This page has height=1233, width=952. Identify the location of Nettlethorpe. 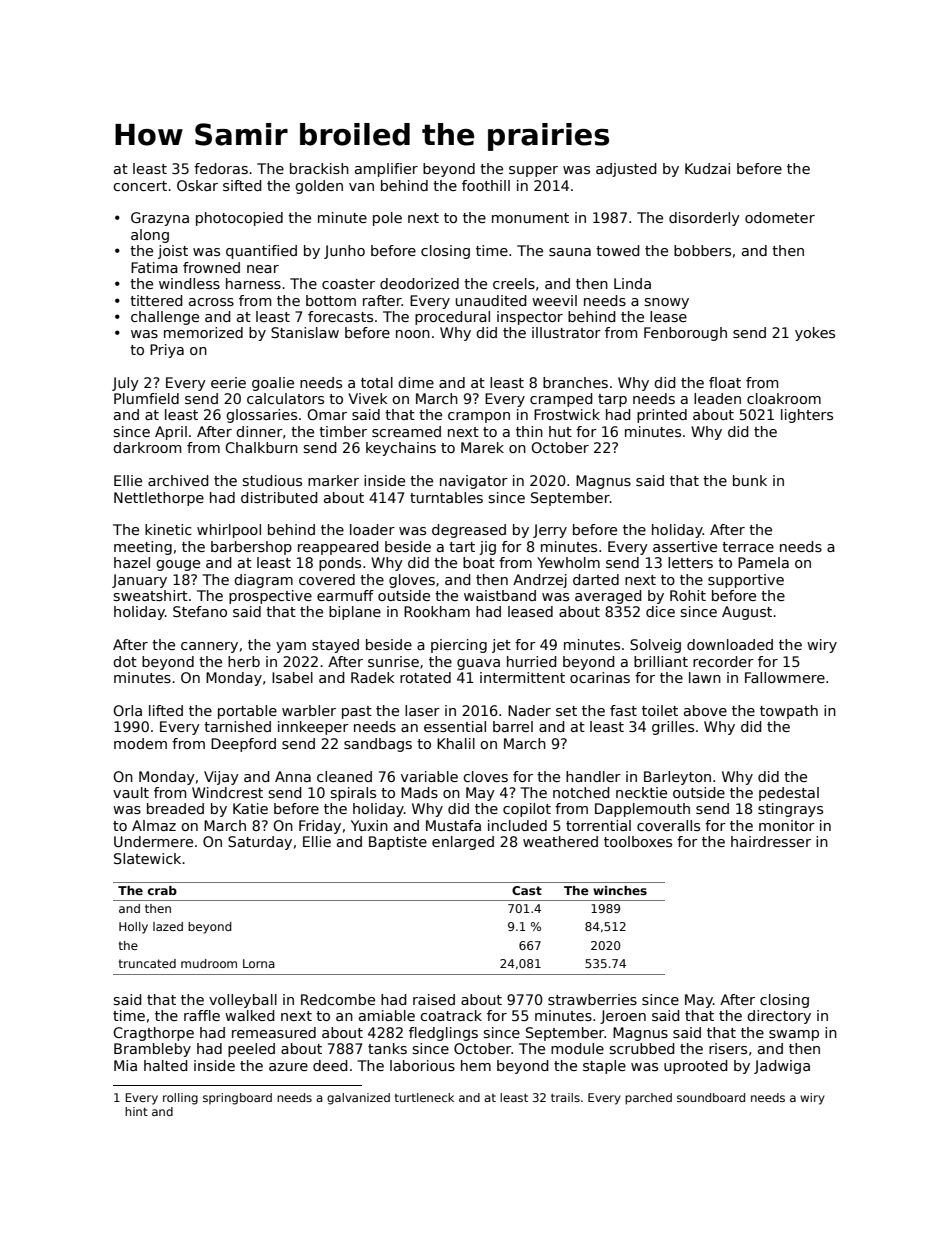
(159, 499).
